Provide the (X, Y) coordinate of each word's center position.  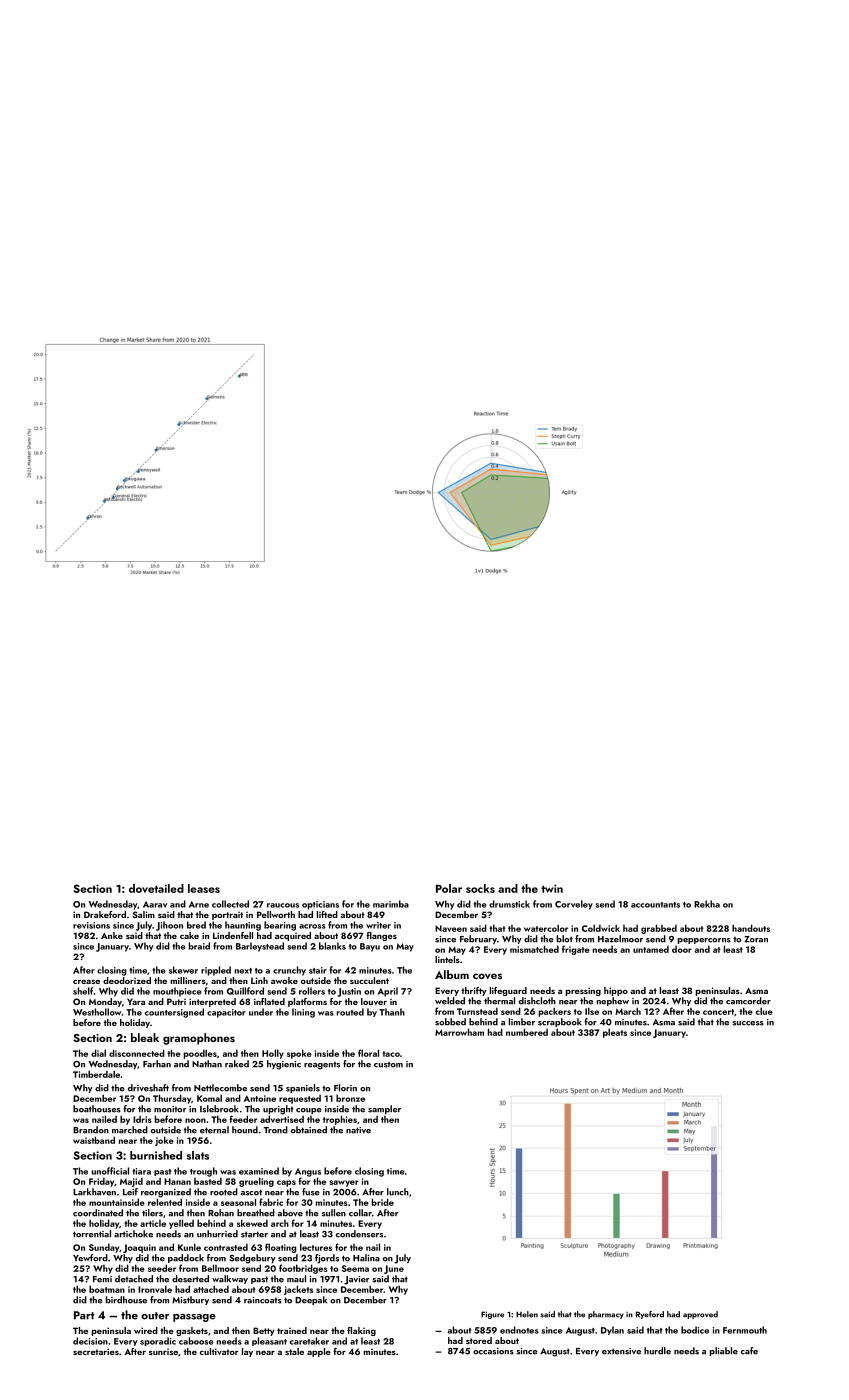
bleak (145, 1037)
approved (700, 1315)
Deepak (311, 1300)
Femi (102, 1279)
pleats (615, 1033)
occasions (493, 1351)
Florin (345, 1088)
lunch (398, 1192)
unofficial (110, 1171)
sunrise (163, 1352)
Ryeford (650, 1315)
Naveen (451, 928)
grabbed (659, 929)
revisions (91, 925)
